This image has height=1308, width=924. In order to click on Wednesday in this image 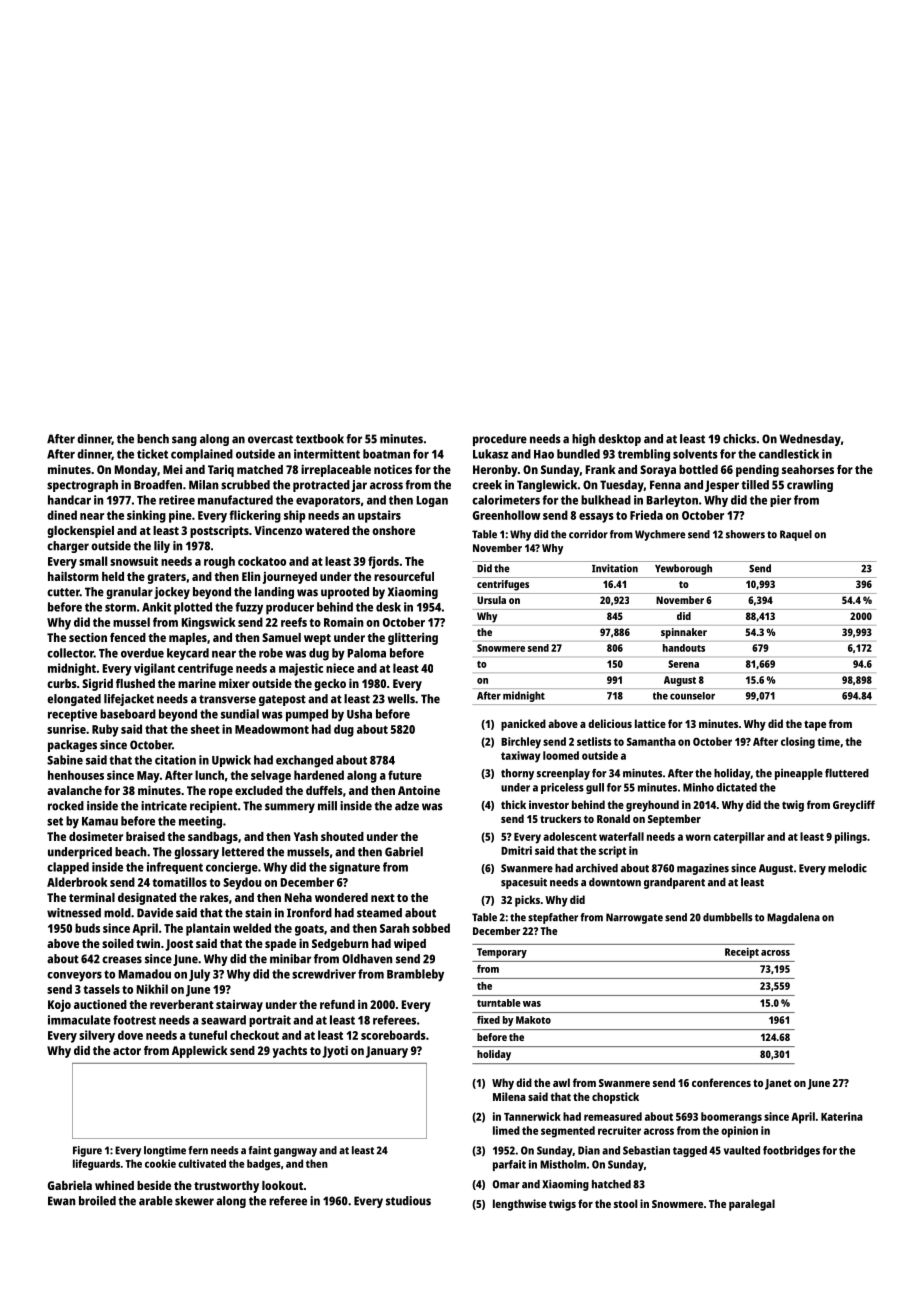, I will do `click(810, 440)`.
